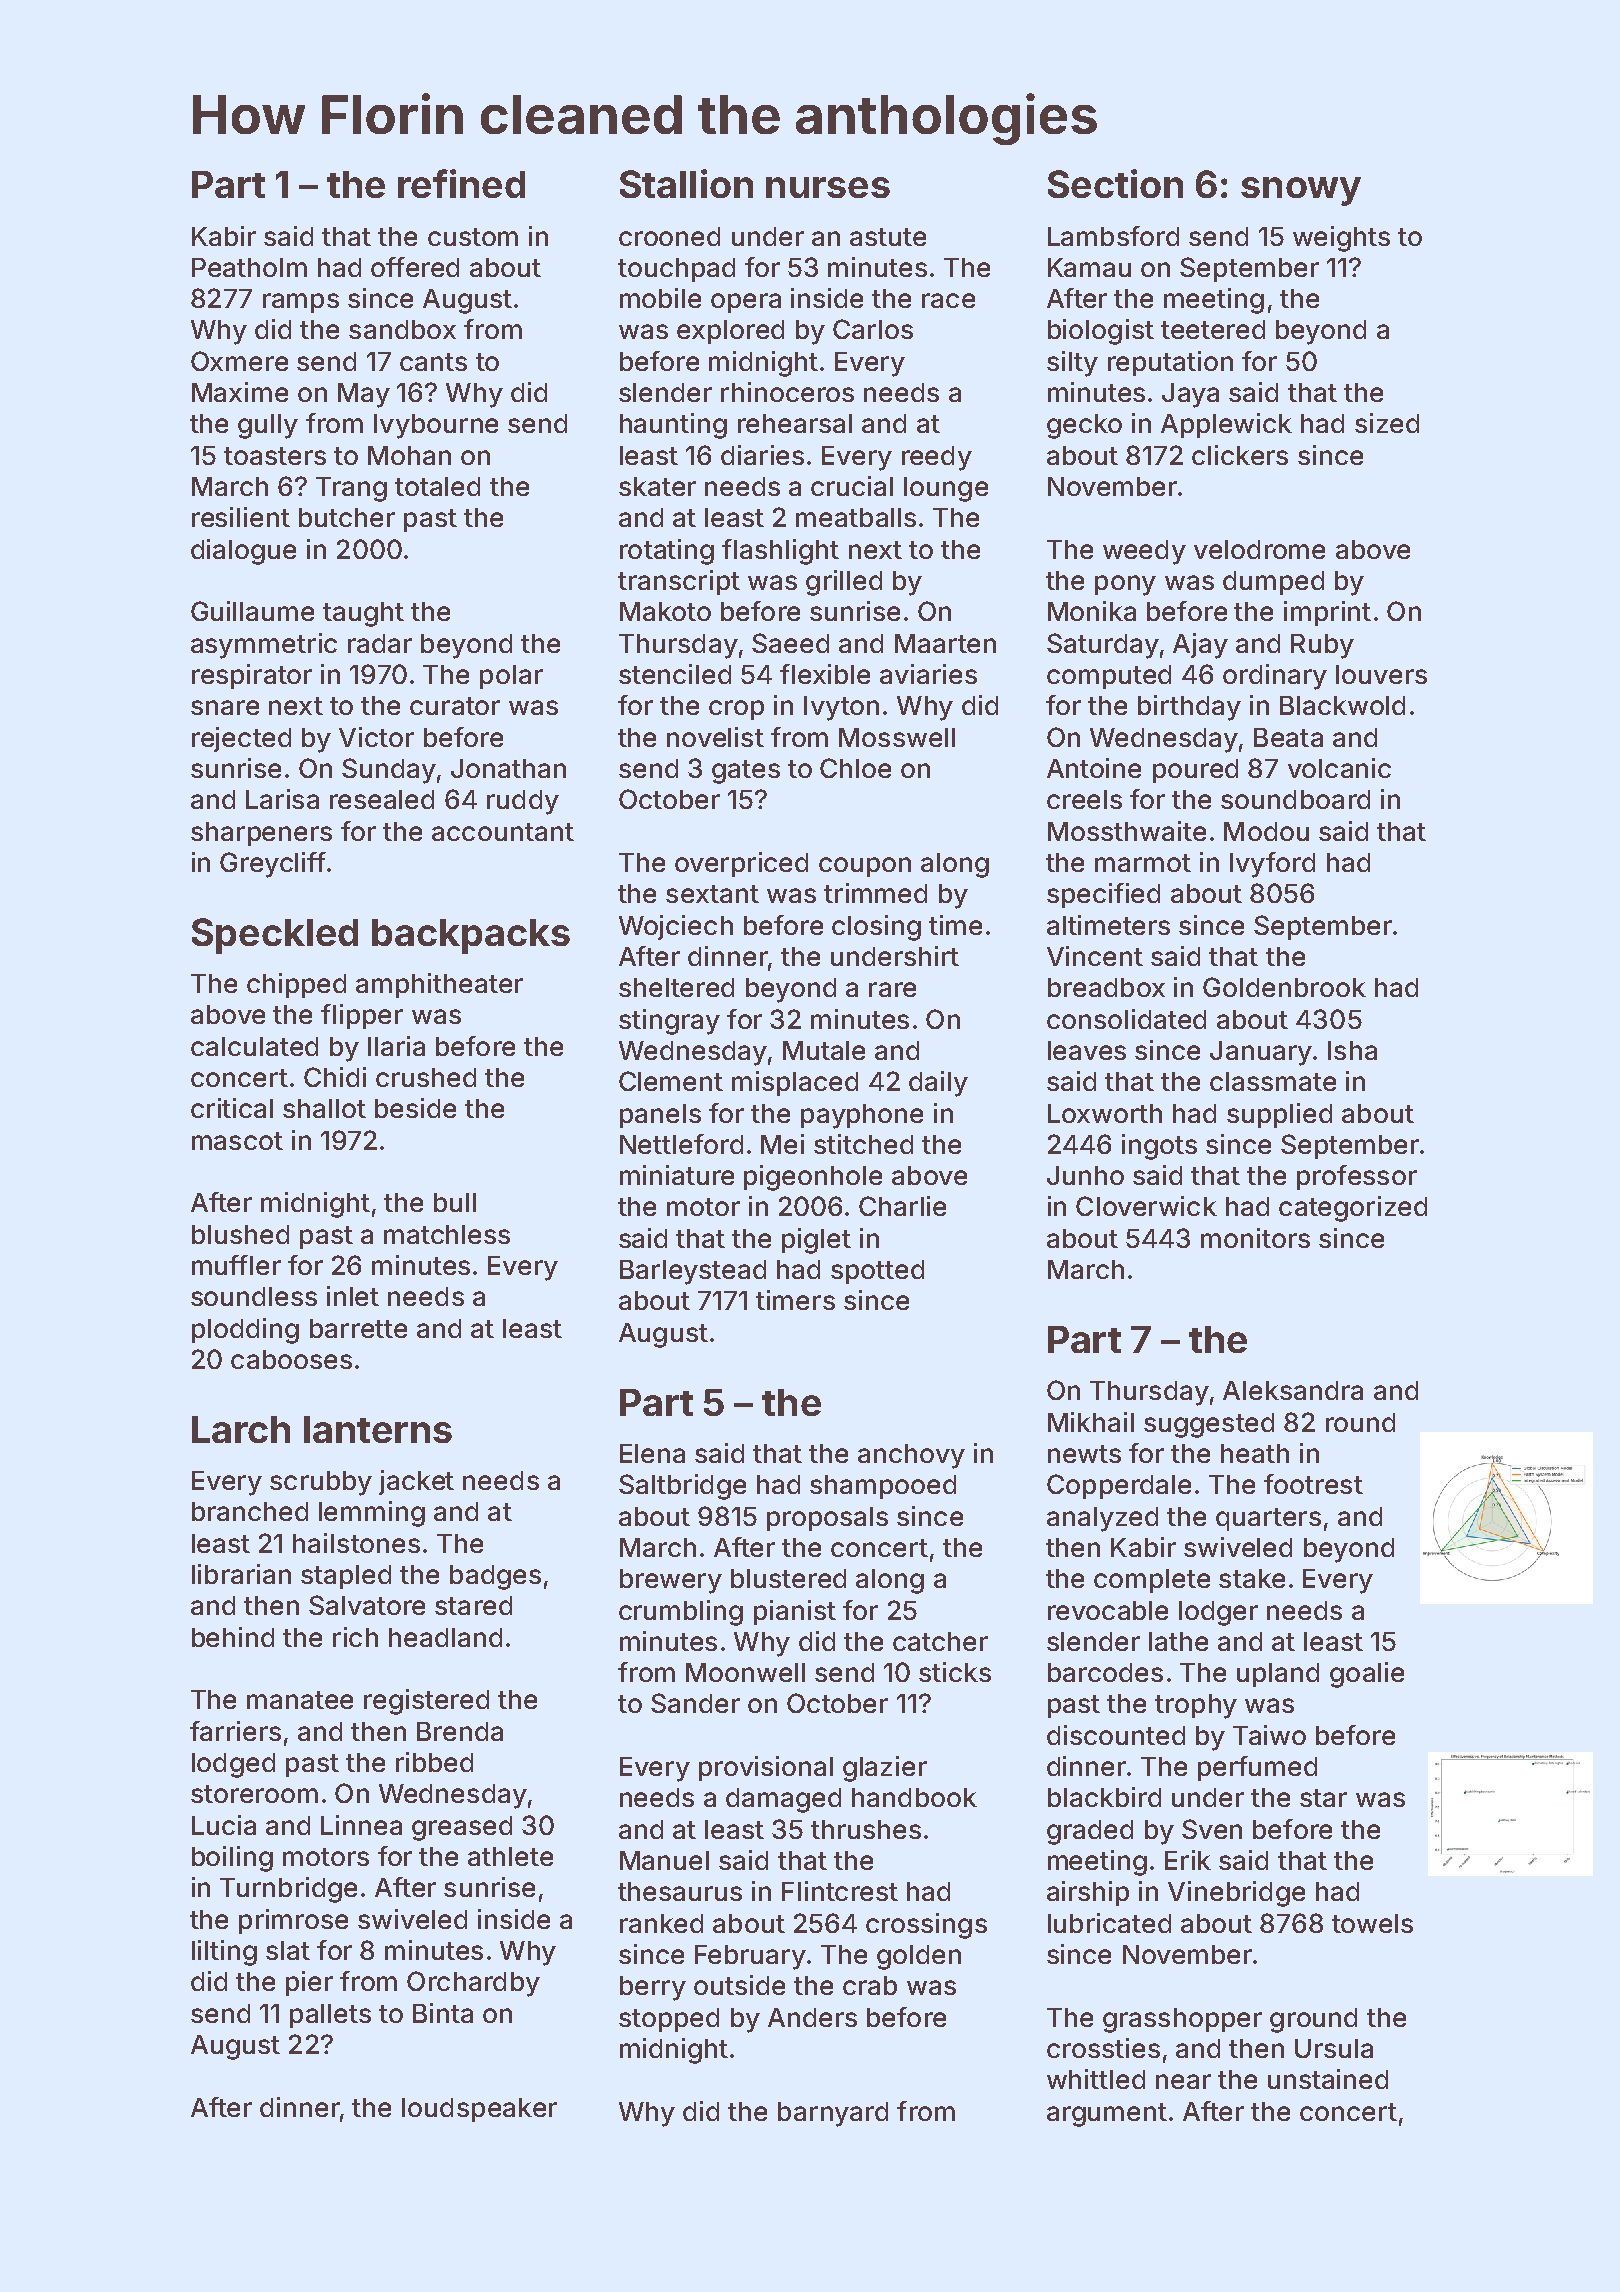 Image resolution: width=1620 pixels, height=2292 pixels. What do you see at coordinates (1341, 239) in the screenshot?
I see `weights` at bounding box center [1341, 239].
